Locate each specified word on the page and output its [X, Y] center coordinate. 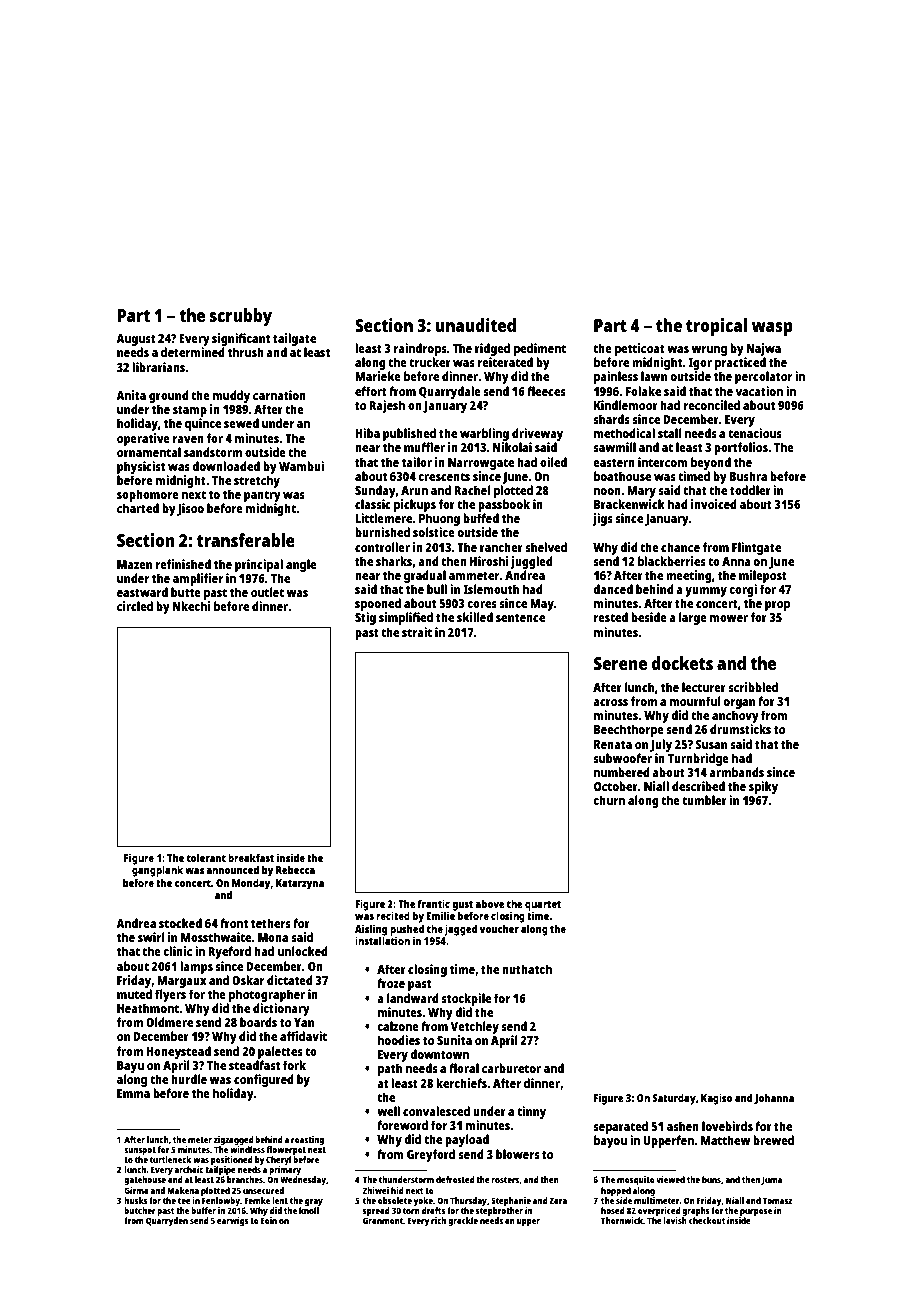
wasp [772, 329]
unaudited [476, 325]
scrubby [241, 317]
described [698, 786]
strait [417, 632]
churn [609, 800]
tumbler [704, 800]
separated [620, 1127]
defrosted [455, 1179]
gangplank [157, 871]
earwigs [233, 1221]
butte [186, 592]
